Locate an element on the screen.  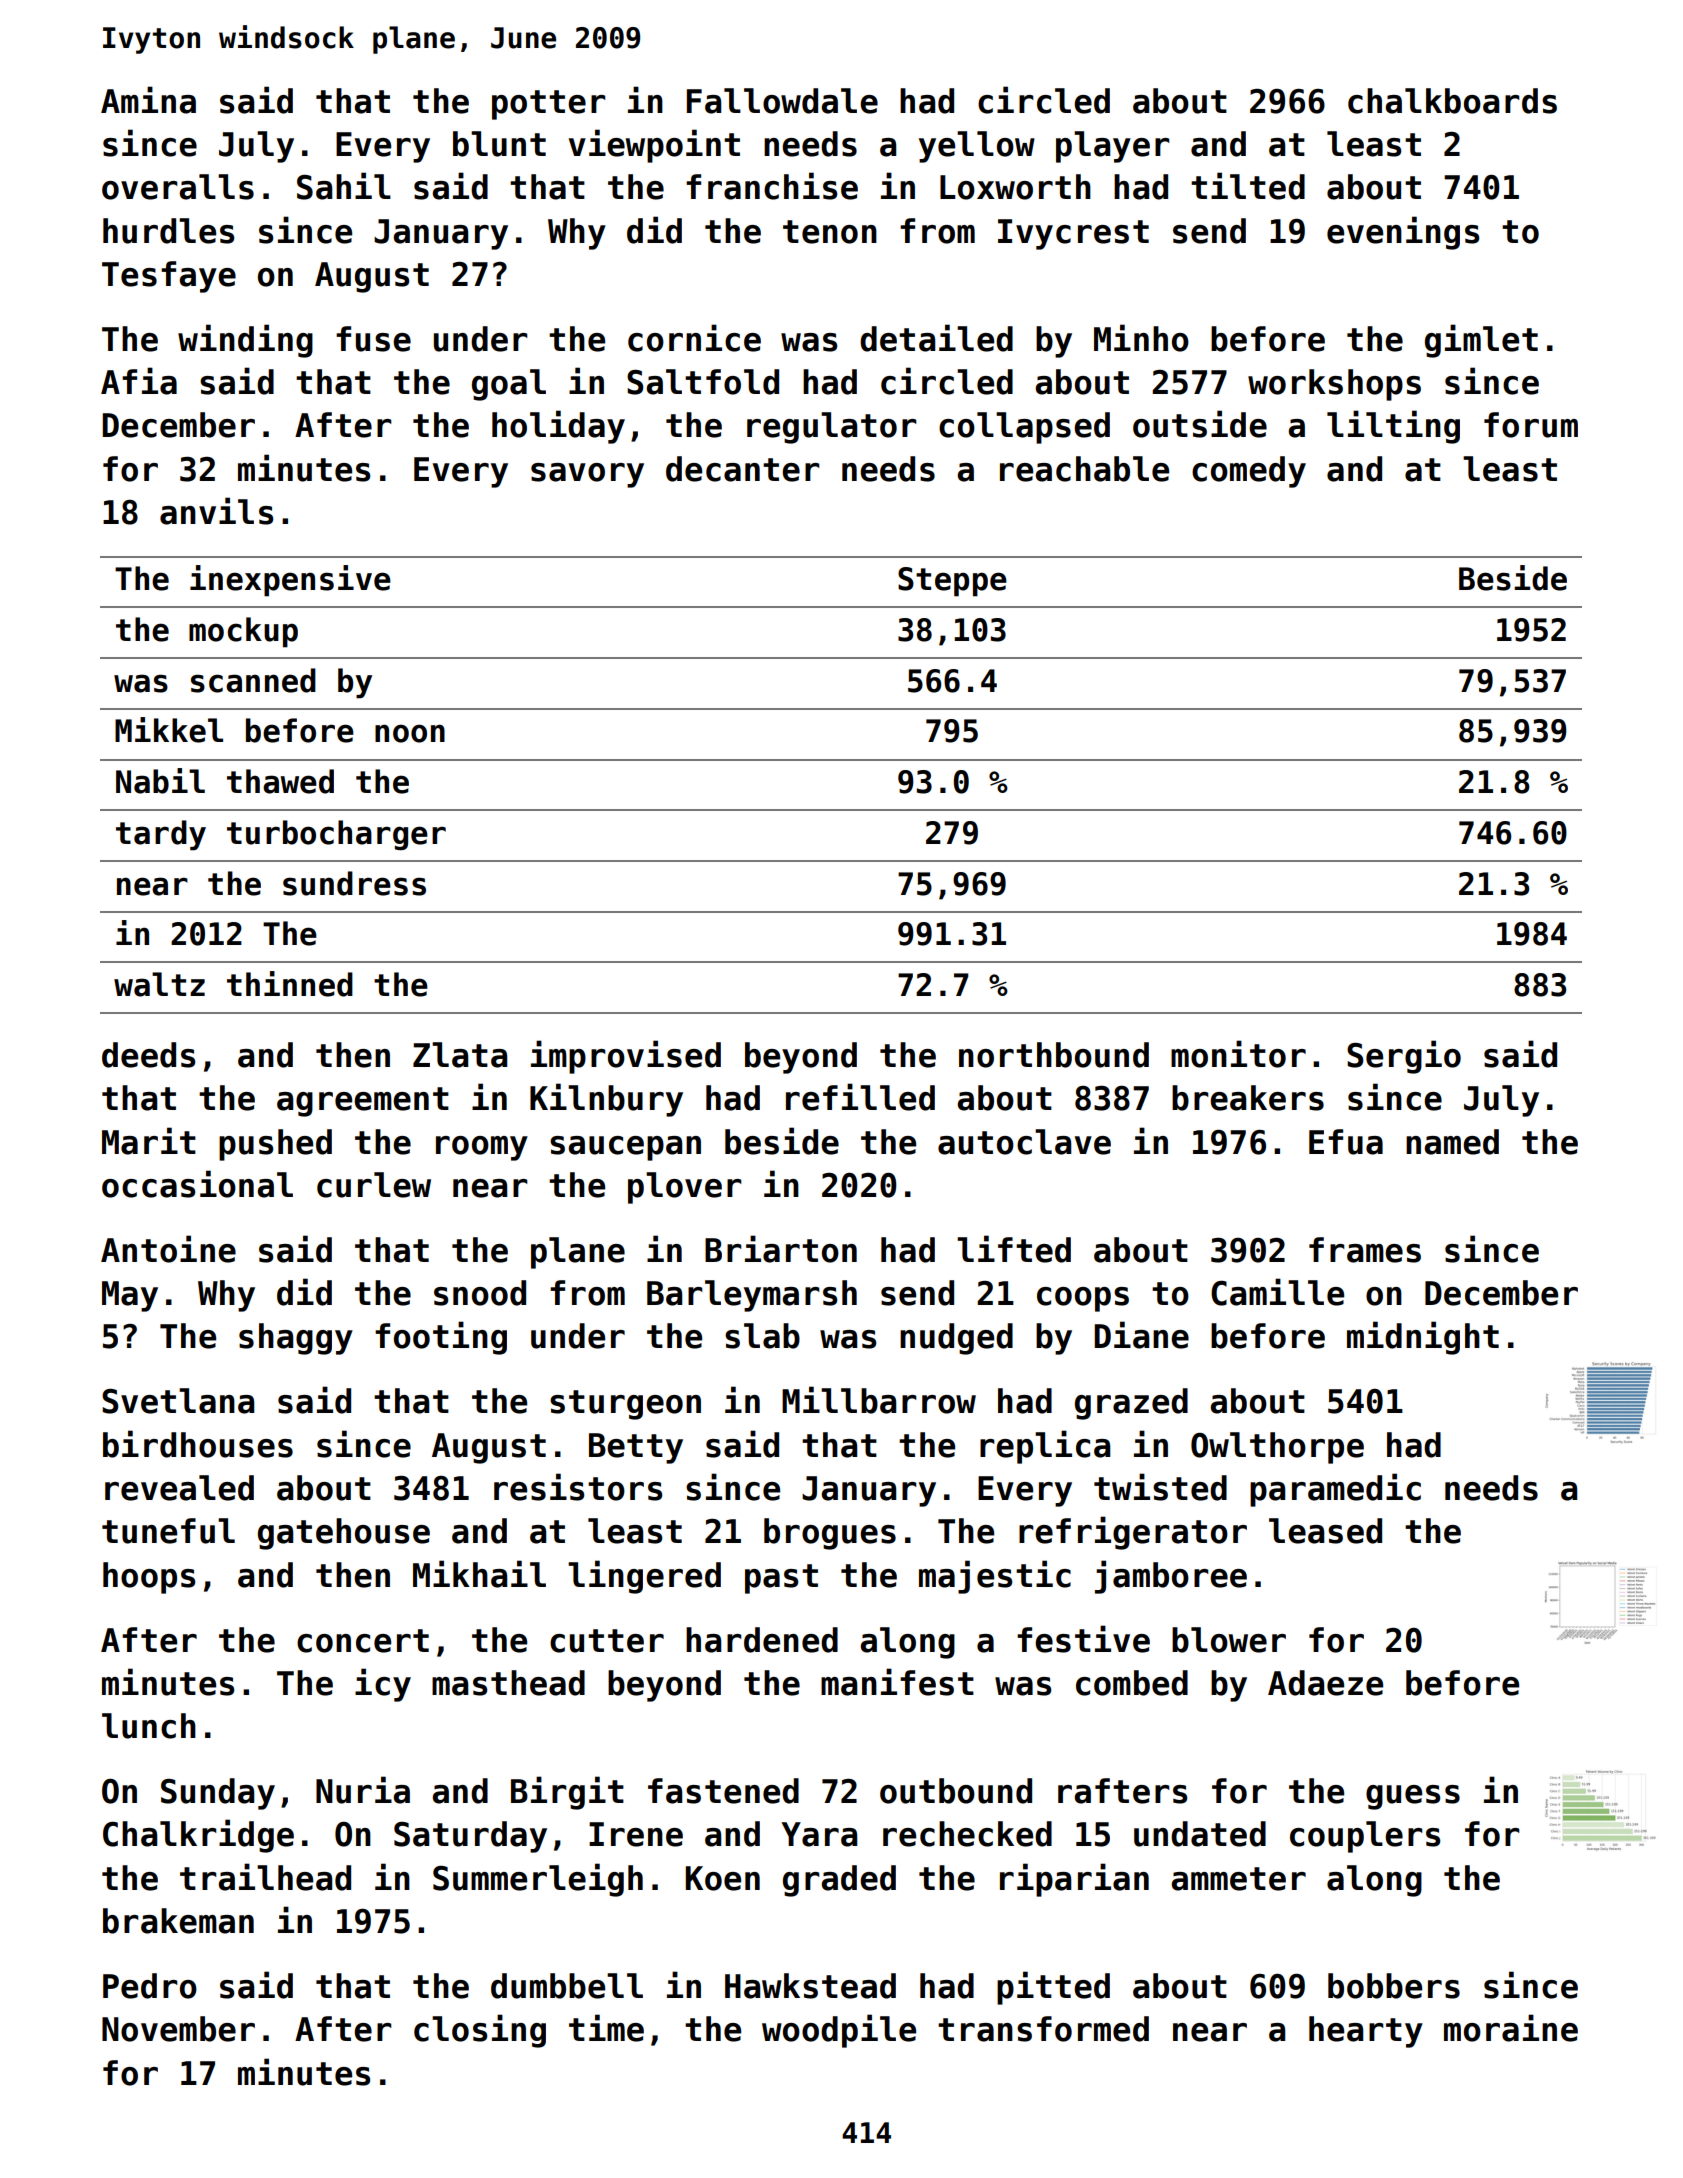
blunt is located at coordinates (499, 144).
